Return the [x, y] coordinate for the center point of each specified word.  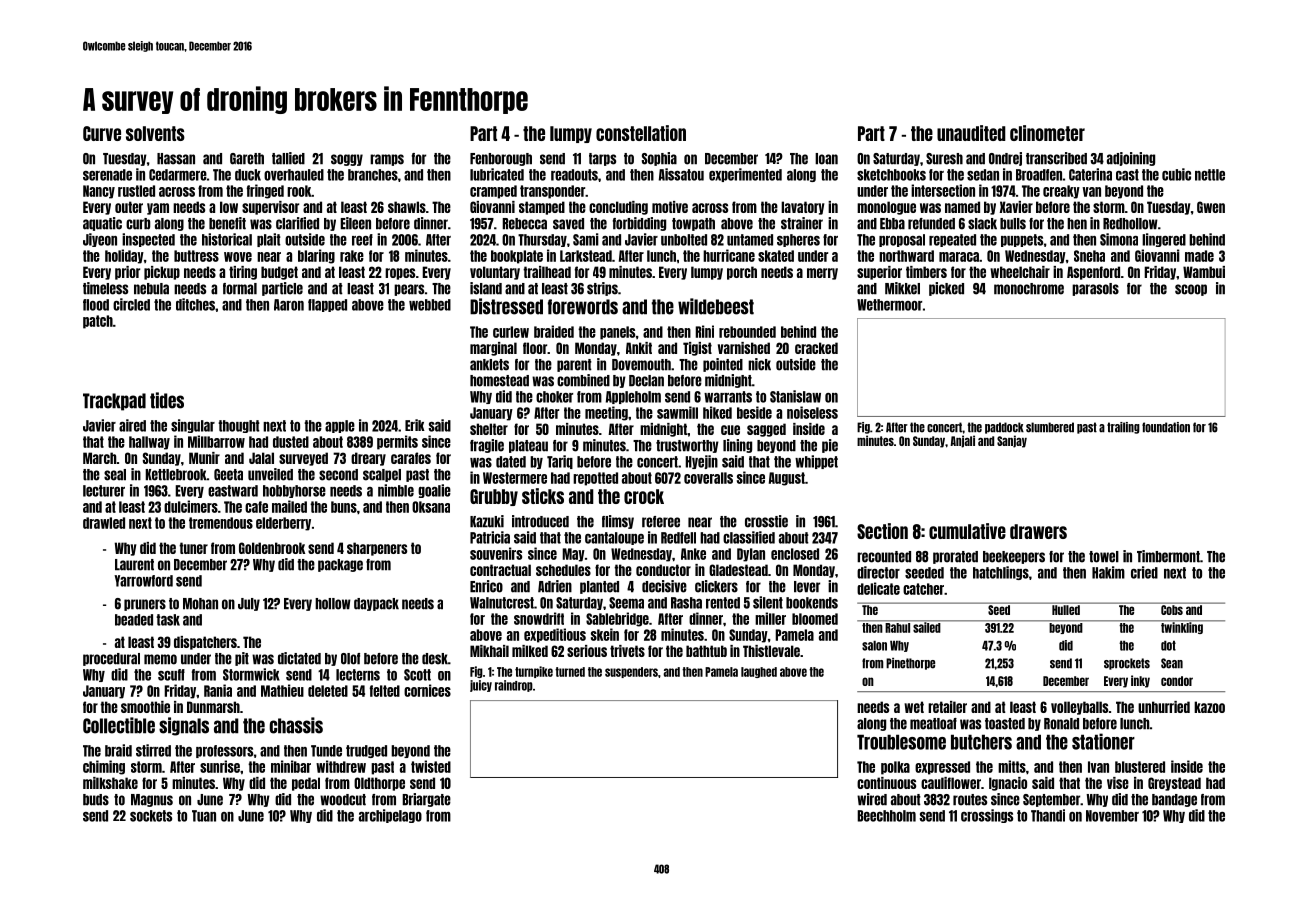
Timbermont [1168, 556]
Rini [704, 331]
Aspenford [1093, 273]
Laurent [134, 565]
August [787, 479]
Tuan [204, 816]
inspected [148, 240]
